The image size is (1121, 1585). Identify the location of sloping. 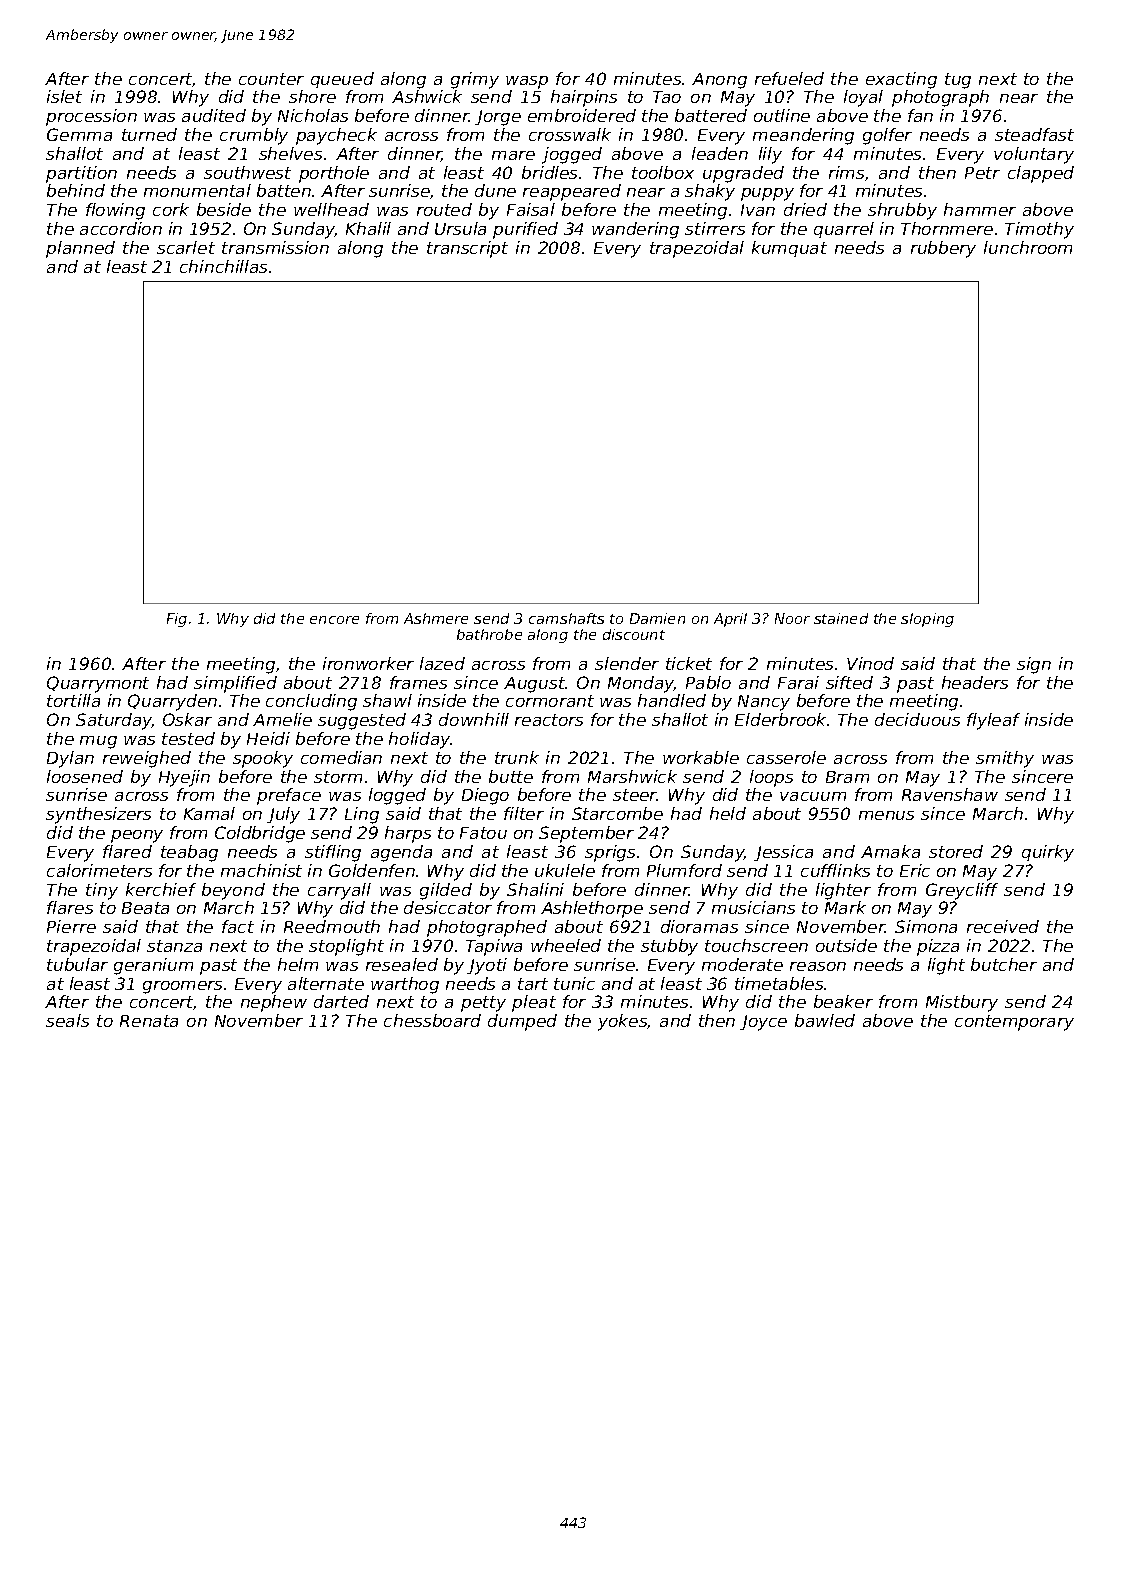
(927, 620).
